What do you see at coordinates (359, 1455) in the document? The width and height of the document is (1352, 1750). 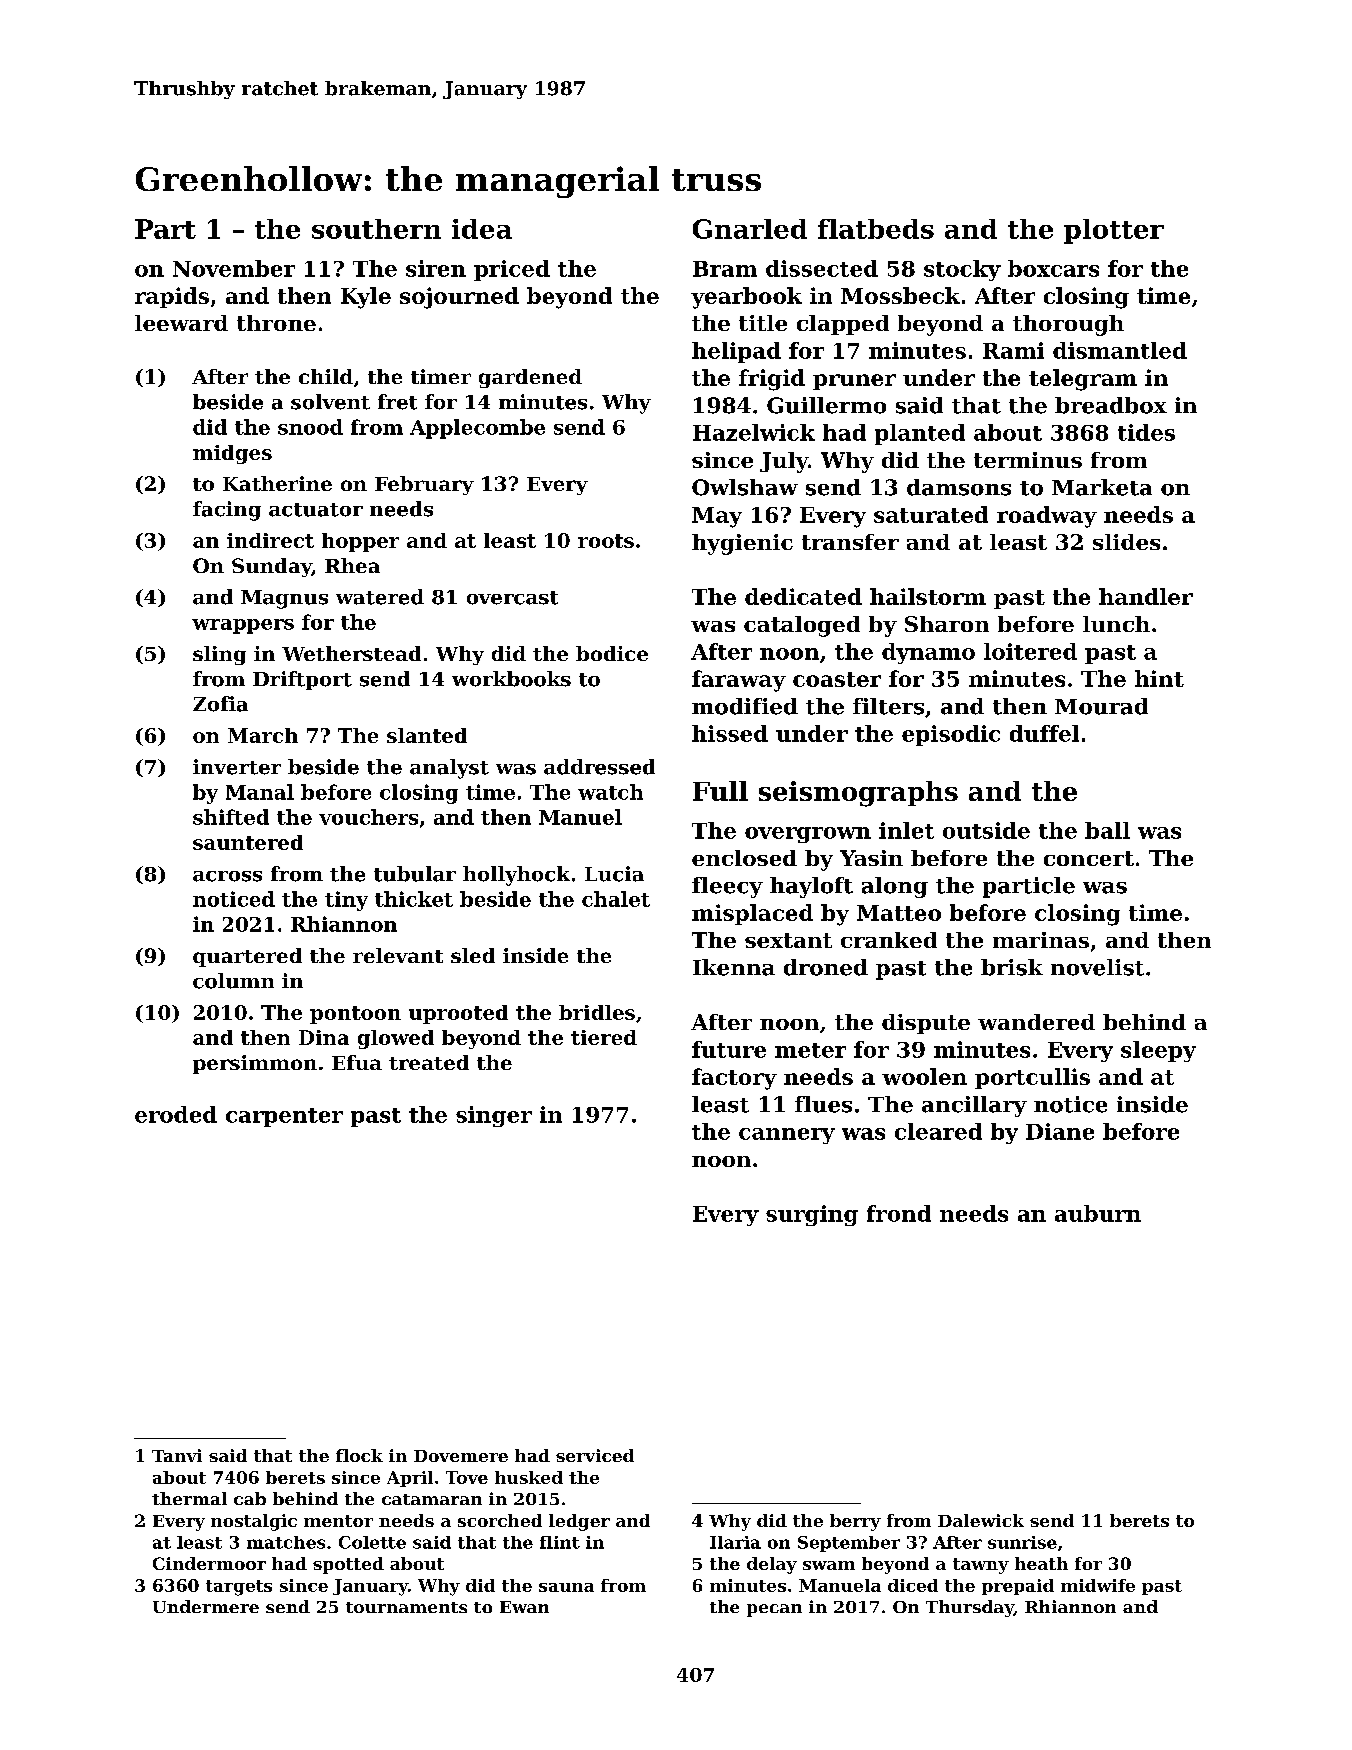 I see `flock` at bounding box center [359, 1455].
